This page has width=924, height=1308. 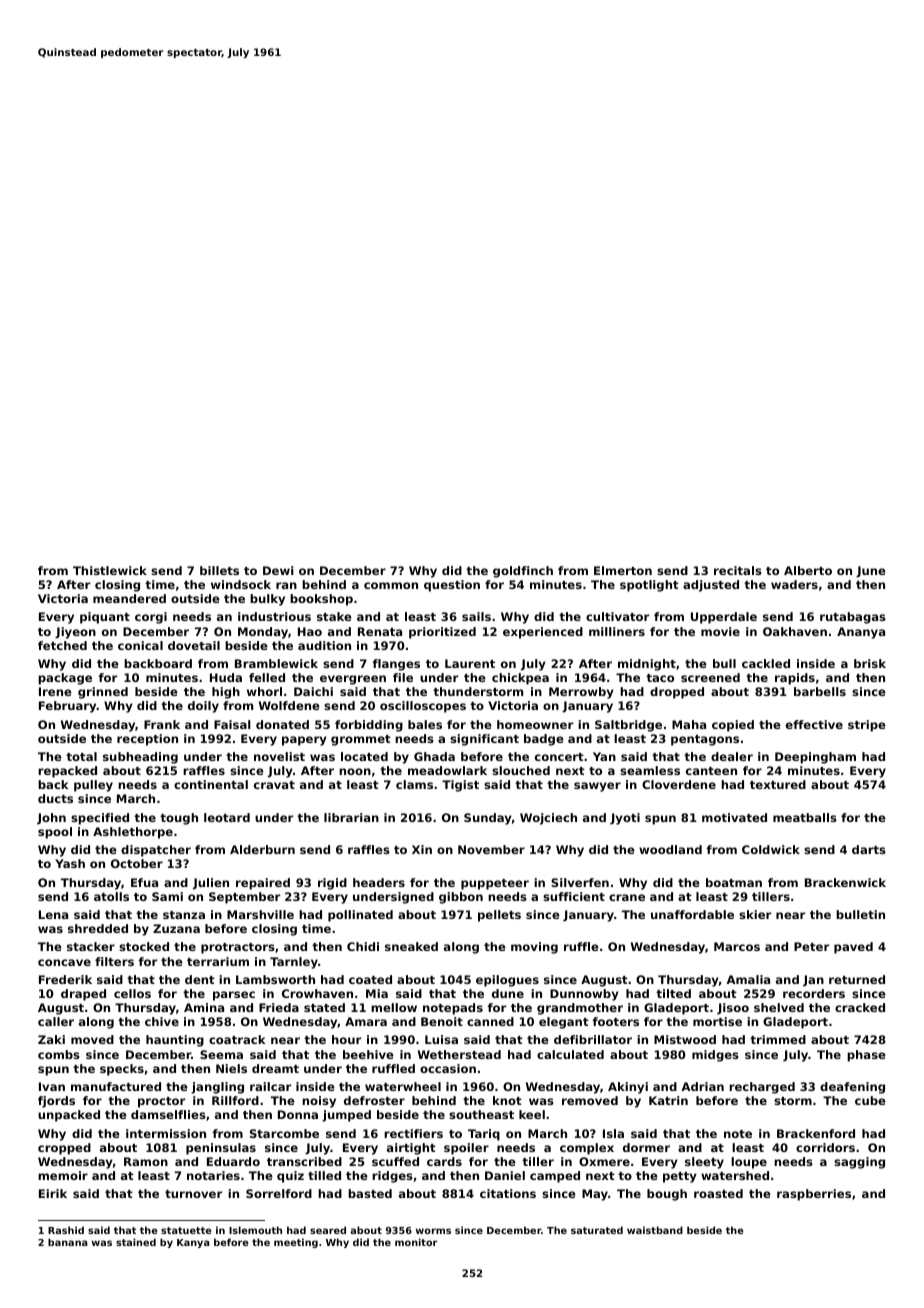 What do you see at coordinates (278, 570) in the page?
I see `Dewi` at bounding box center [278, 570].
